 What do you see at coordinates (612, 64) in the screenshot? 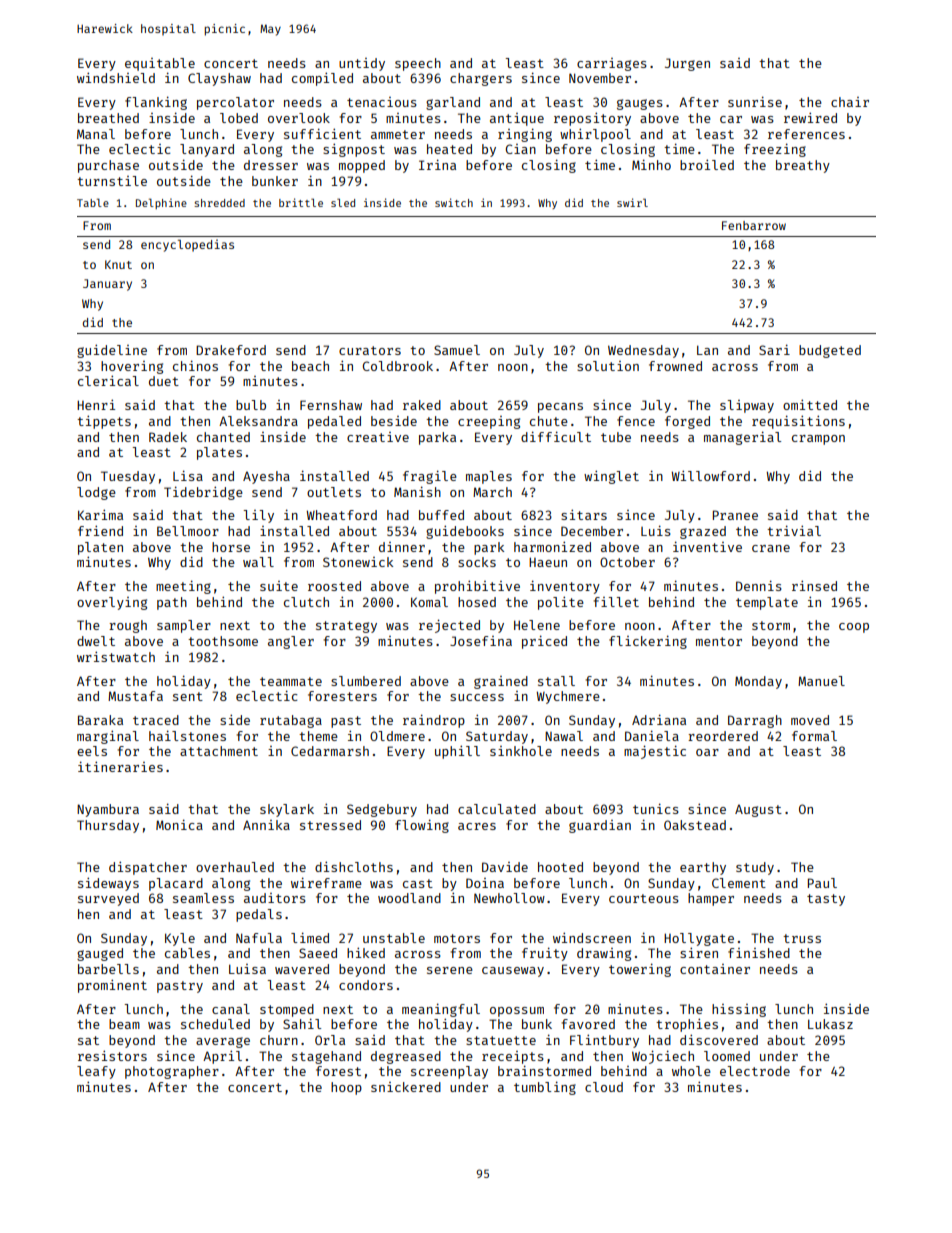
I see `carriages` at bounding box center [612, 64].
